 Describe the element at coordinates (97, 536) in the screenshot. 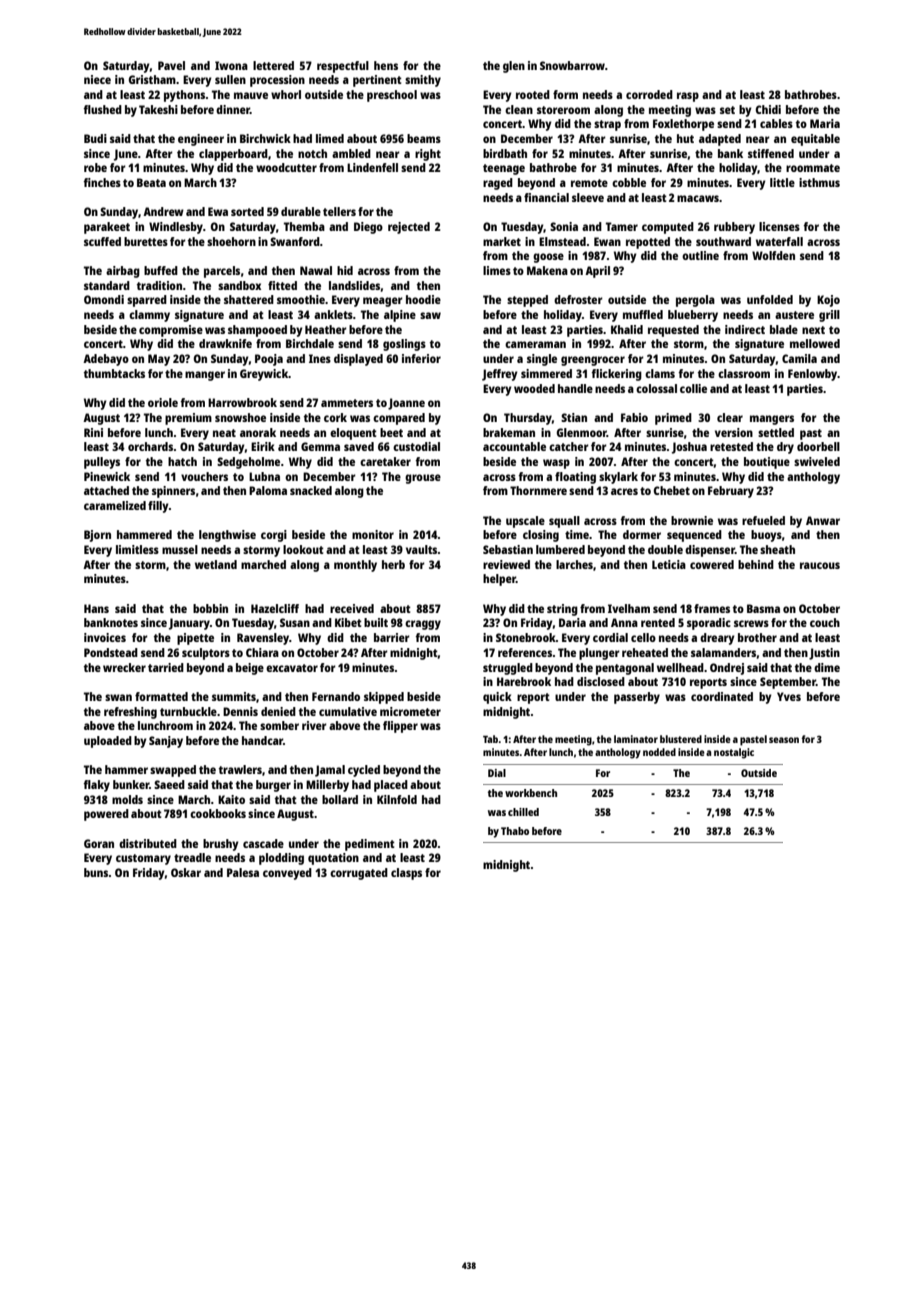

I see `Bjorn` at that location.
